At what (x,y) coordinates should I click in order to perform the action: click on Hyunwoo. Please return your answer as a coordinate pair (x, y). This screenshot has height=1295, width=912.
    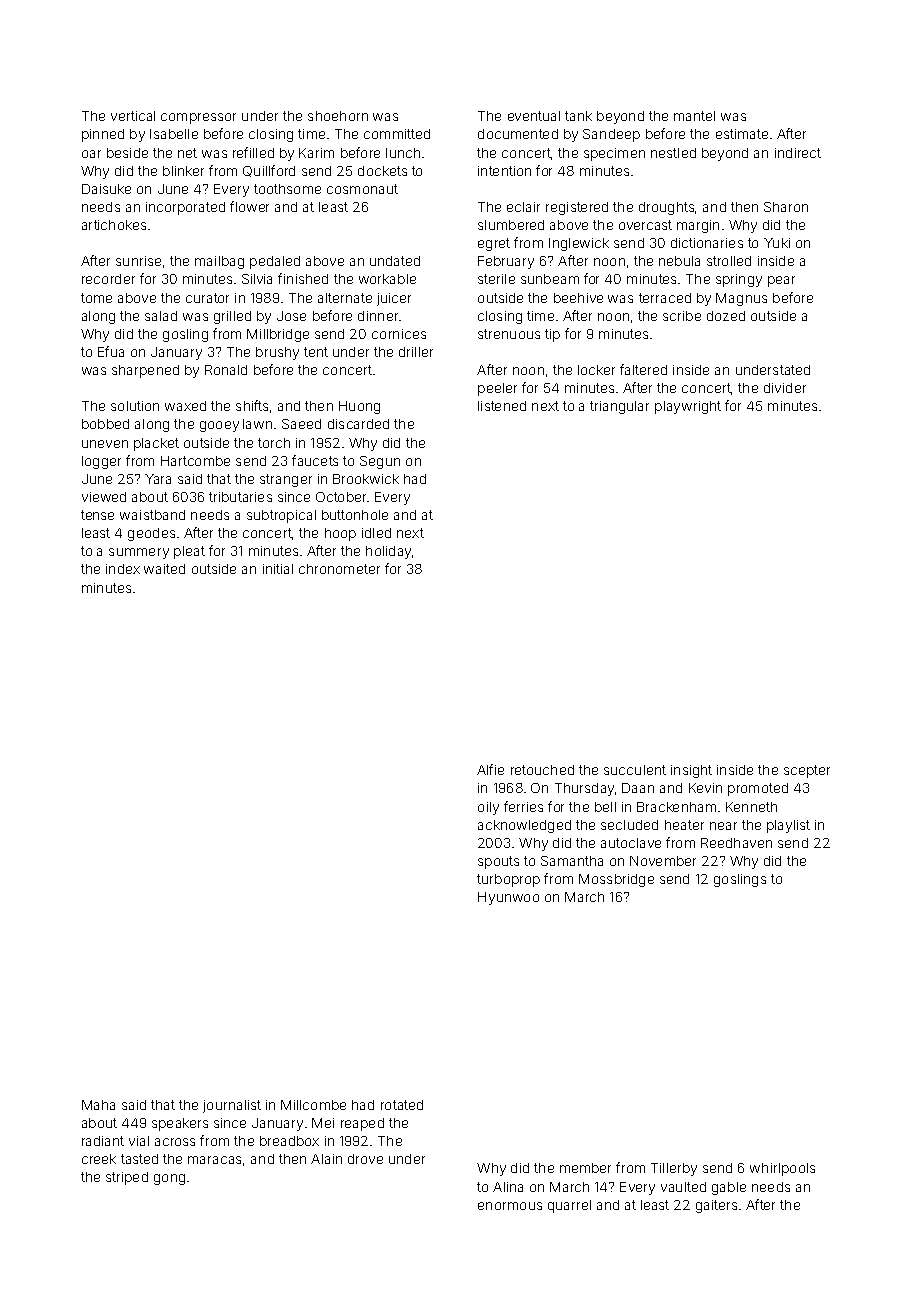
    Looking at the image, I should click on (508, 898).
